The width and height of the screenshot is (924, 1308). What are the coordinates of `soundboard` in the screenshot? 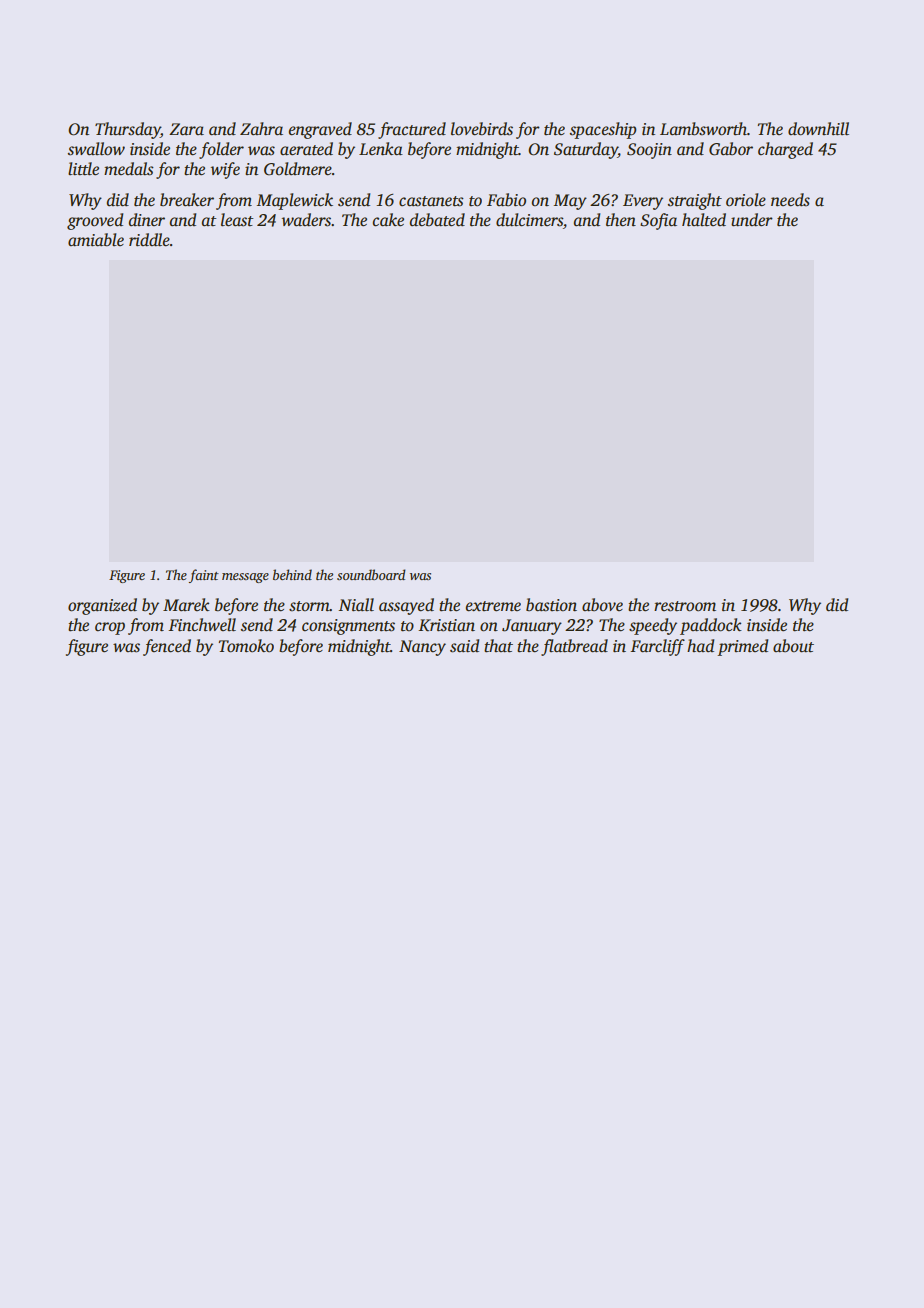 It's located at (371, 574).
